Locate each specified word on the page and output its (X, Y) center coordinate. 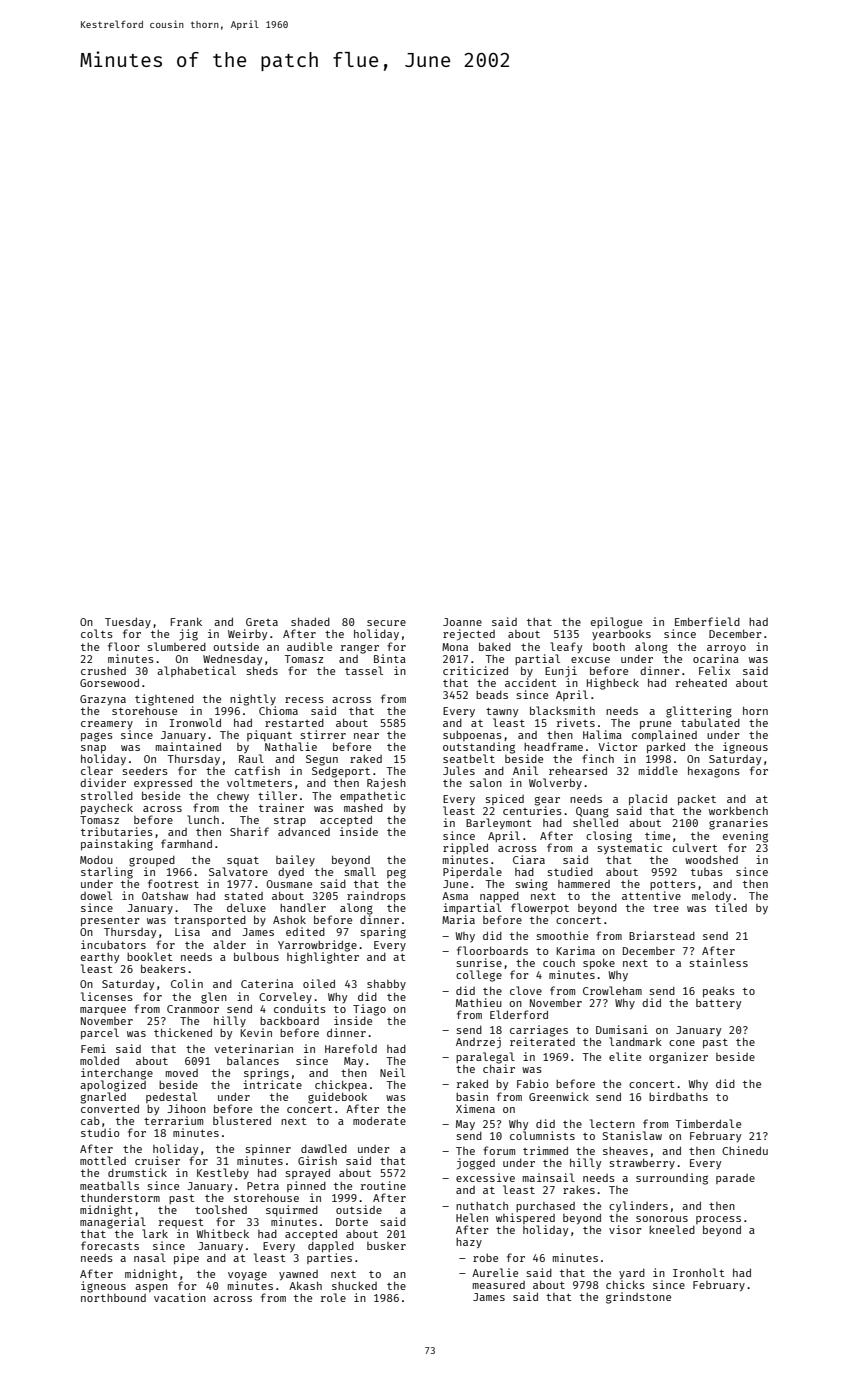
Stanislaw (632, 1135)
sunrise (479, 962)
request (181, 1223)
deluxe (246, 907)
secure (386, 623)
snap (93, 749)
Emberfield (707, 621)
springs (266, 1074)
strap (290, 821)
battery (718, 1004)
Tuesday (128, 623)
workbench (738, 810)
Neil (392, 1072)
